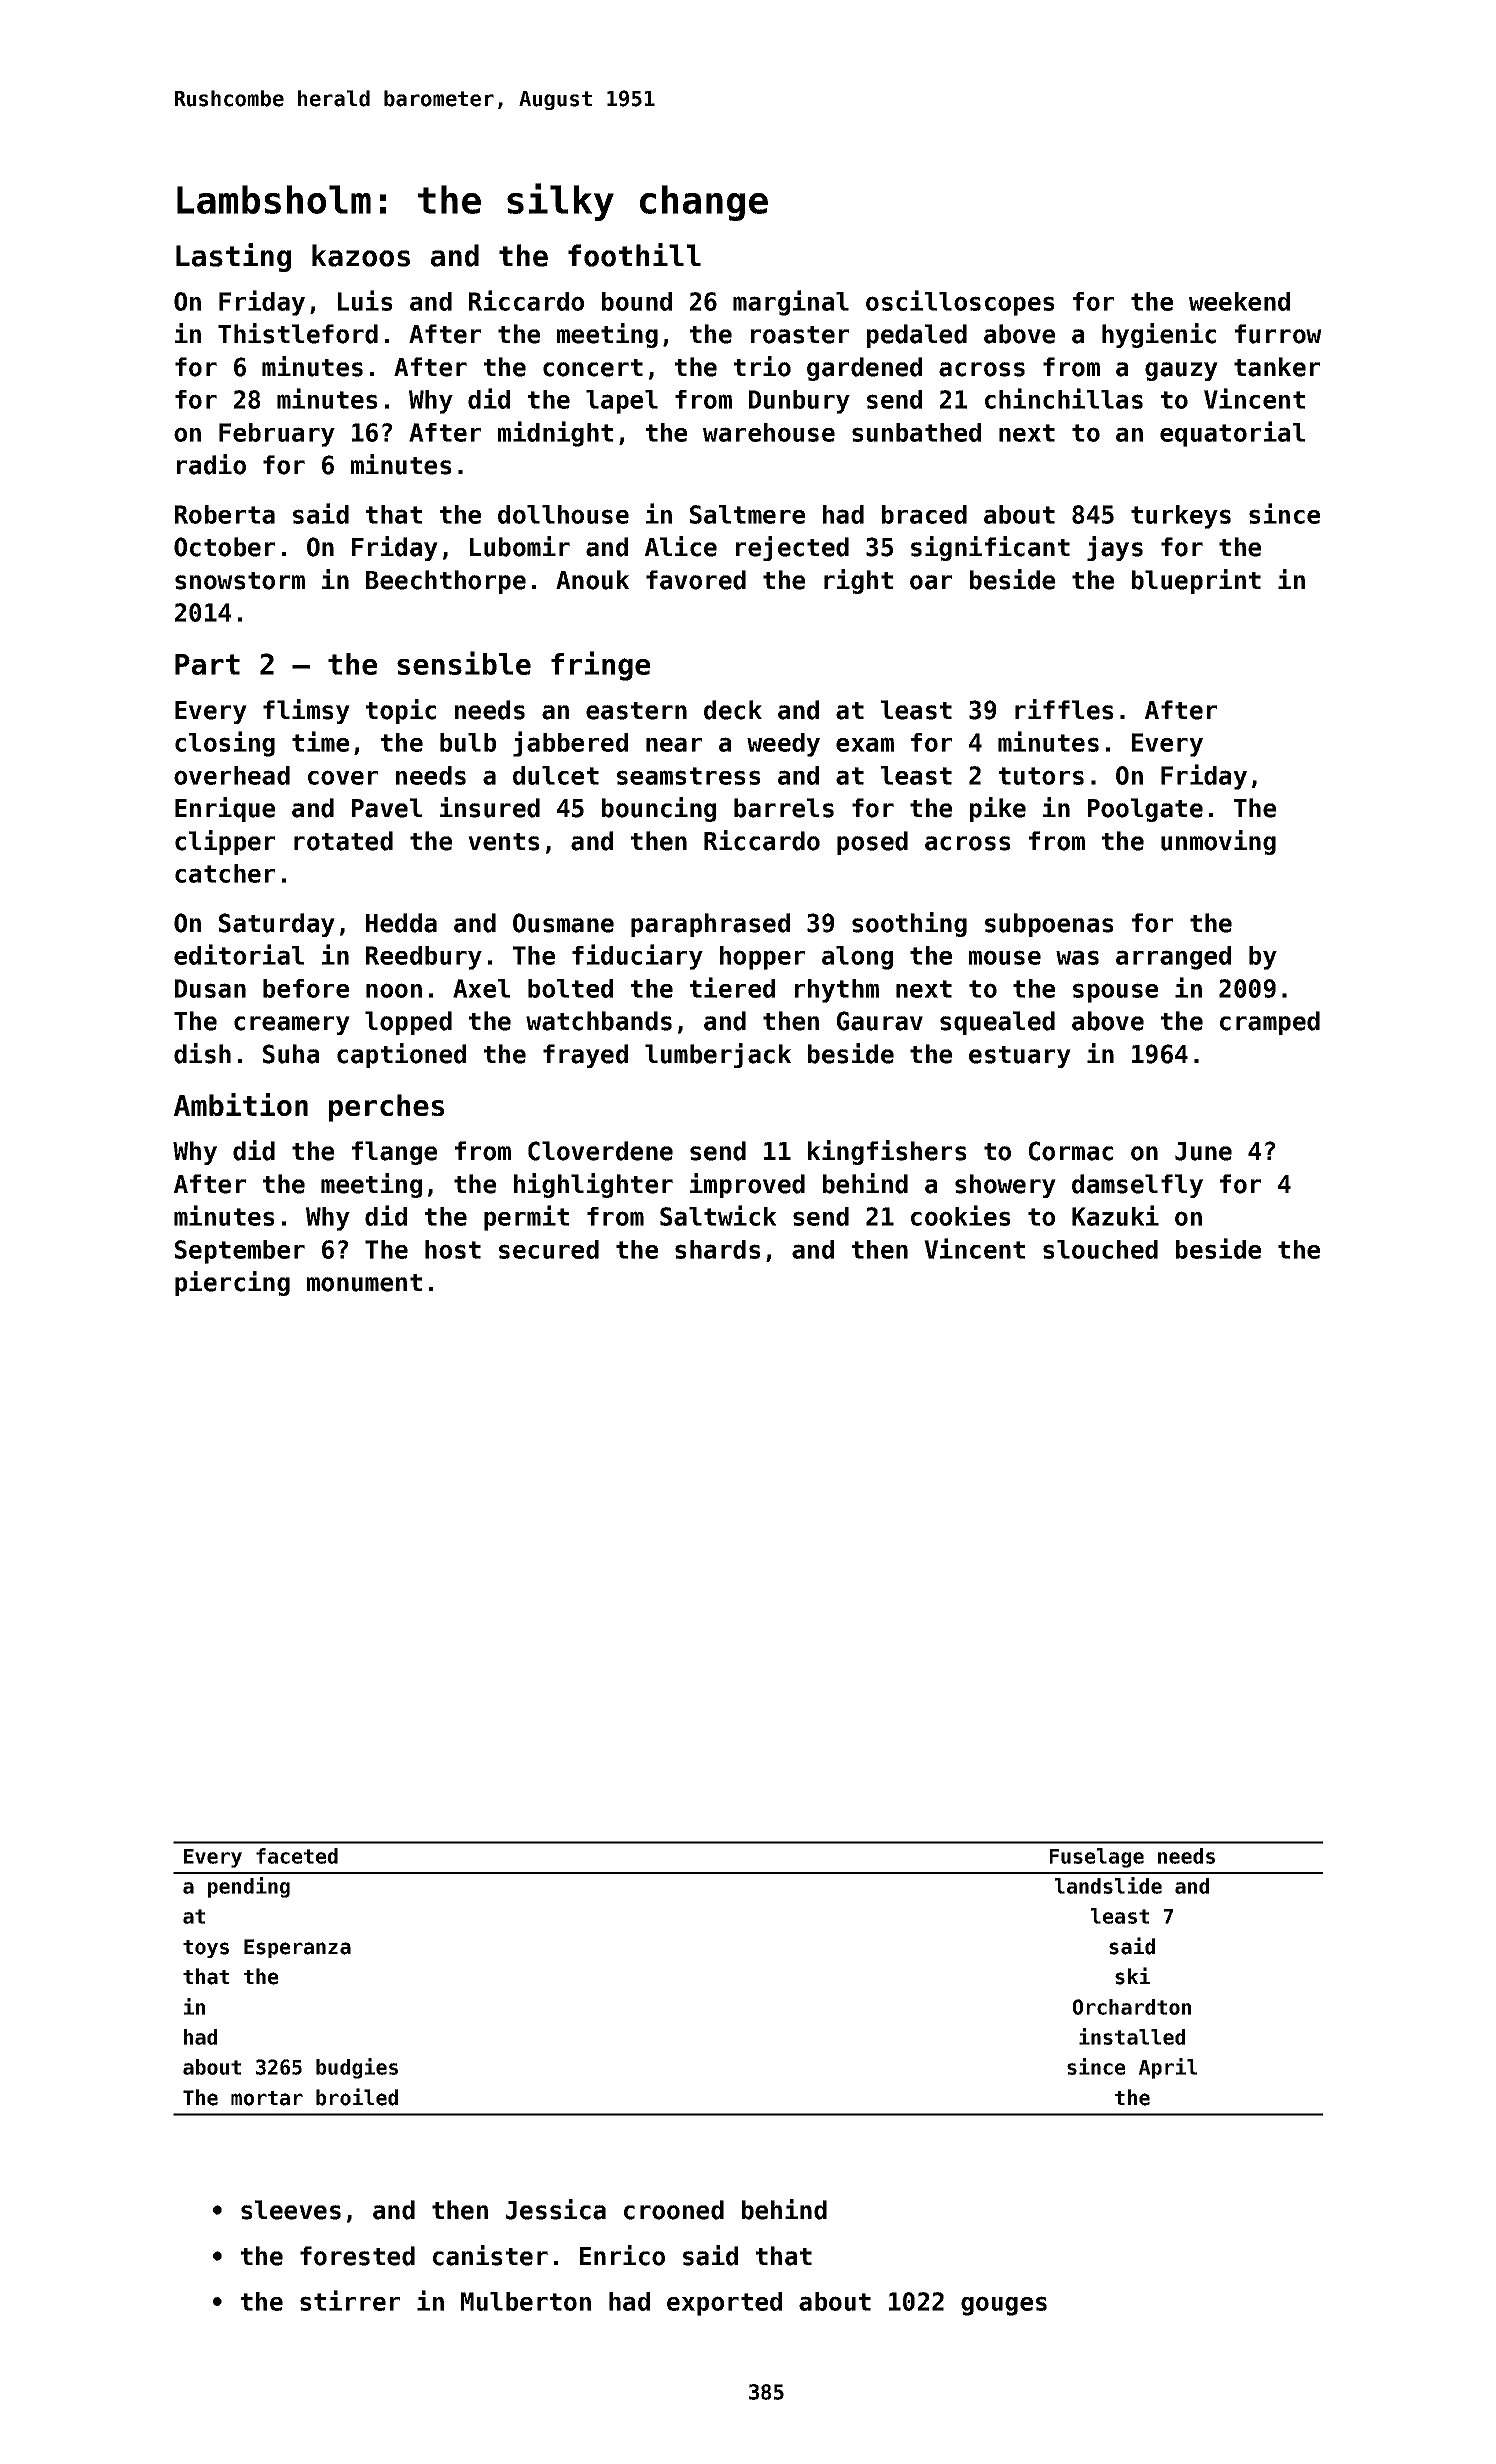  What do you see at coordinates (225, 809) in the image?
I see `Enrique` at bounding box center [225, 809].
